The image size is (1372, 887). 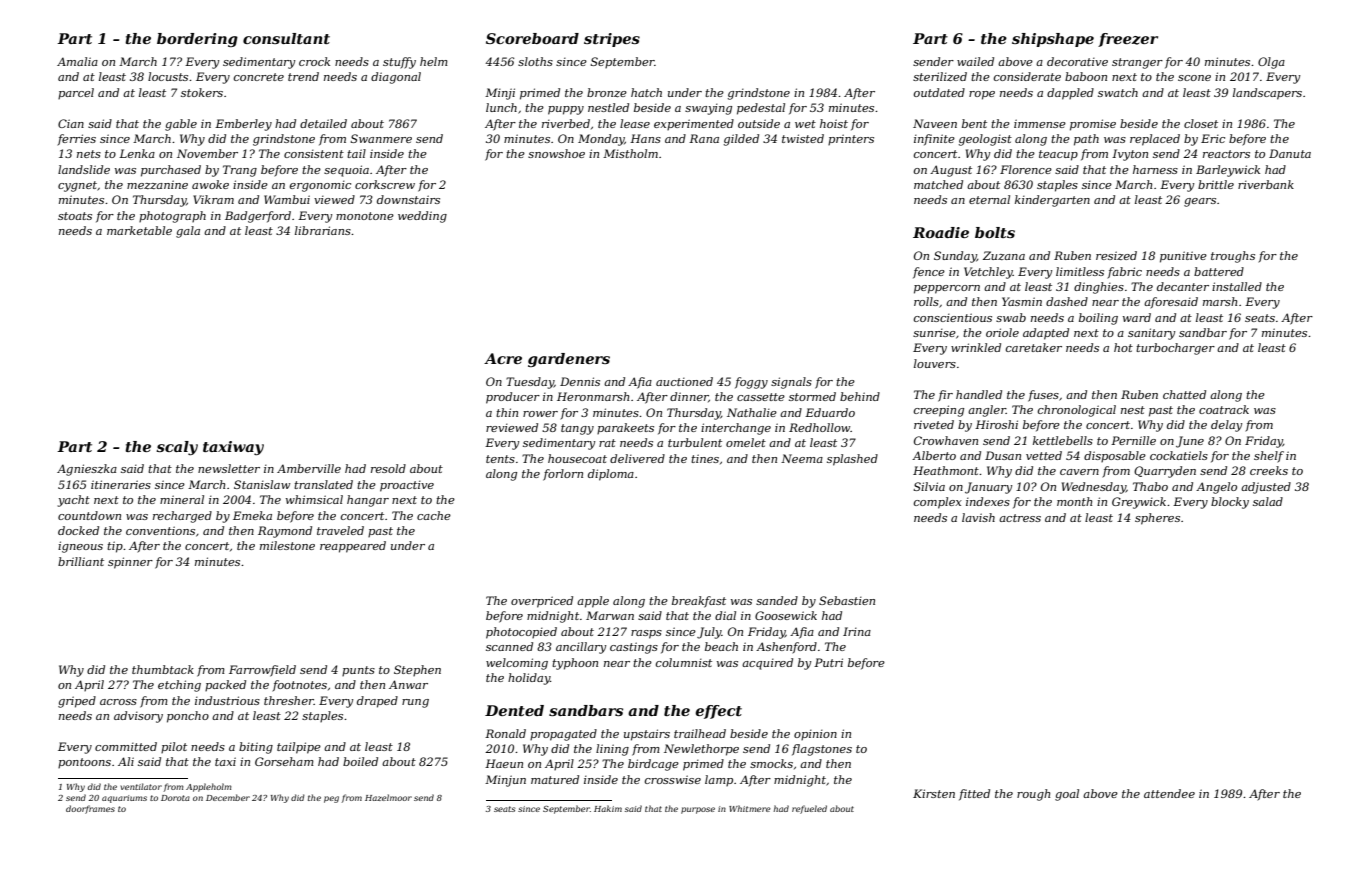 I want to click on marketable, so click(x=139, y=230).
